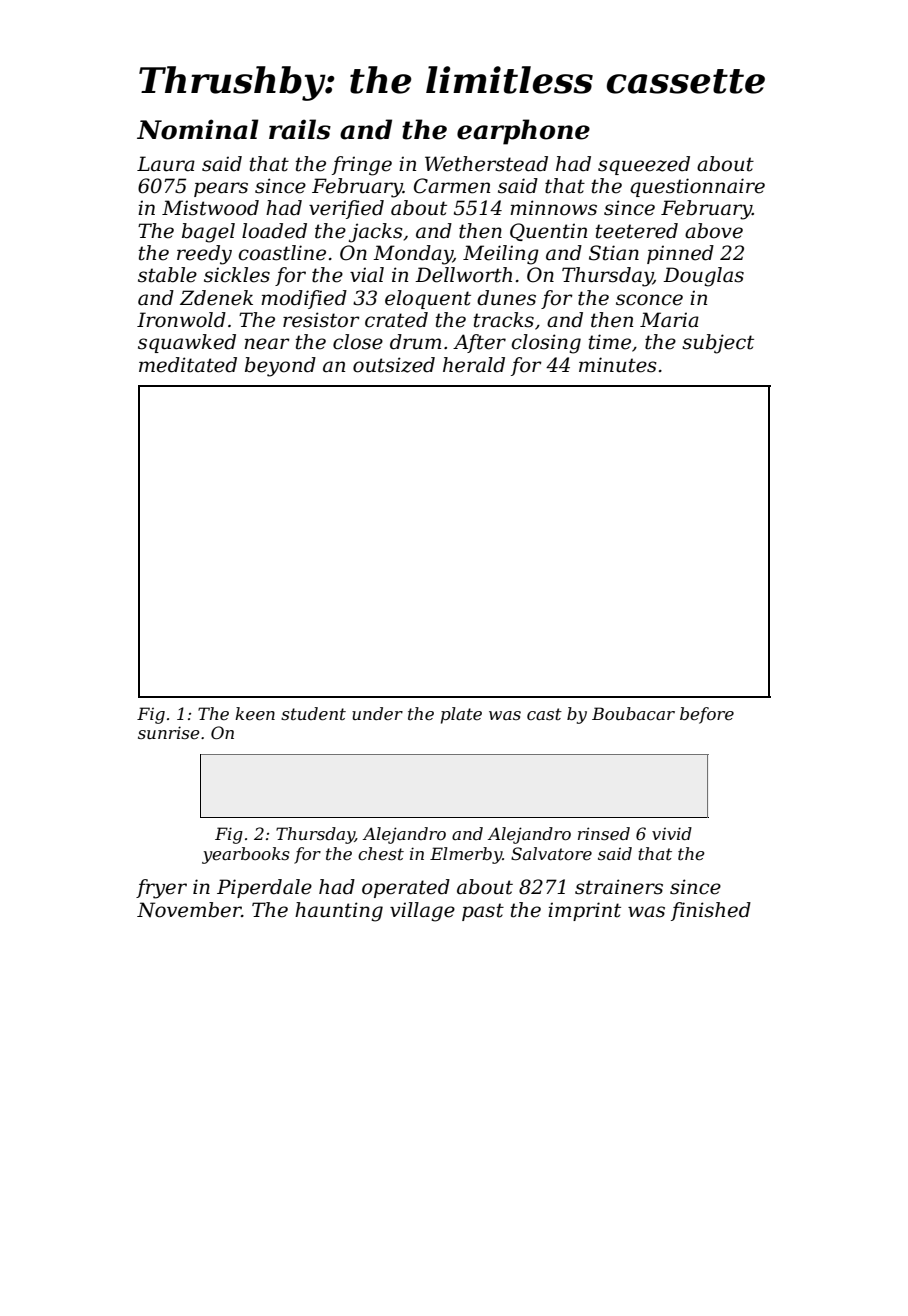  Describe the element at coordinates (280, 367) in the document. I see `beyond` at that location.
